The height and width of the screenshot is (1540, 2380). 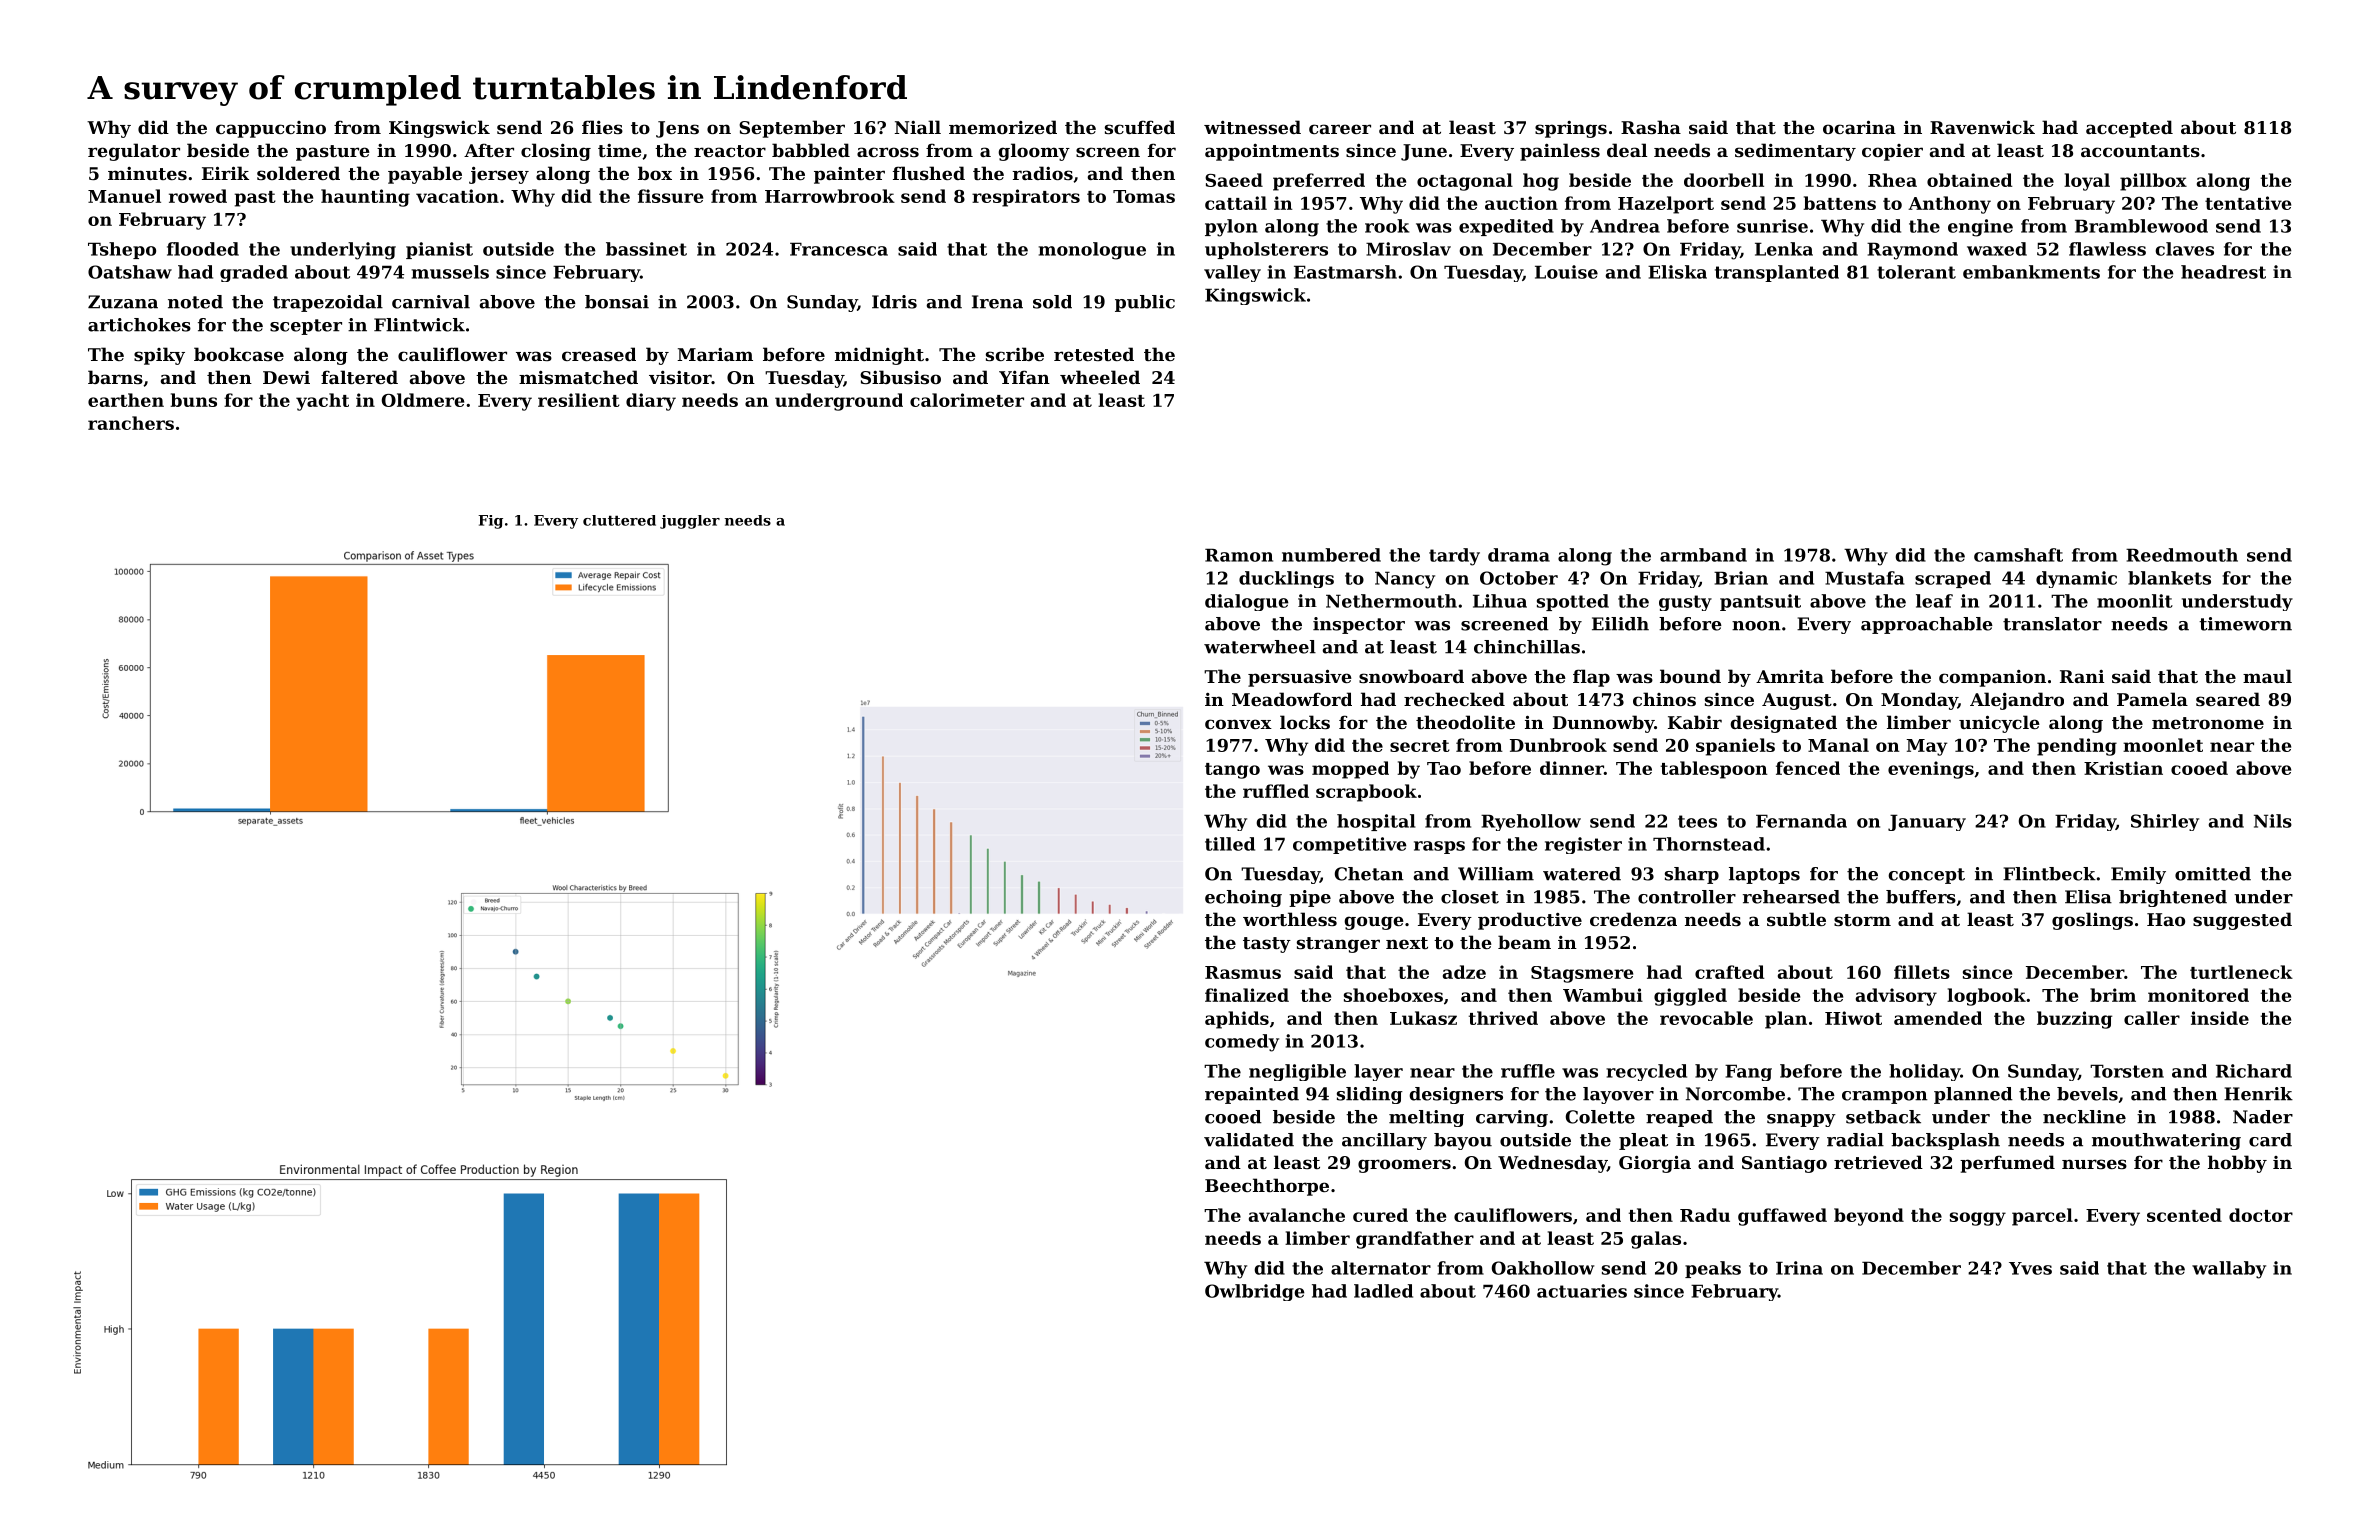 What do you see at coordinates (1982, 127) in the screenshot?
I see `Ravenwick` at bounding box center [1982, 127].
